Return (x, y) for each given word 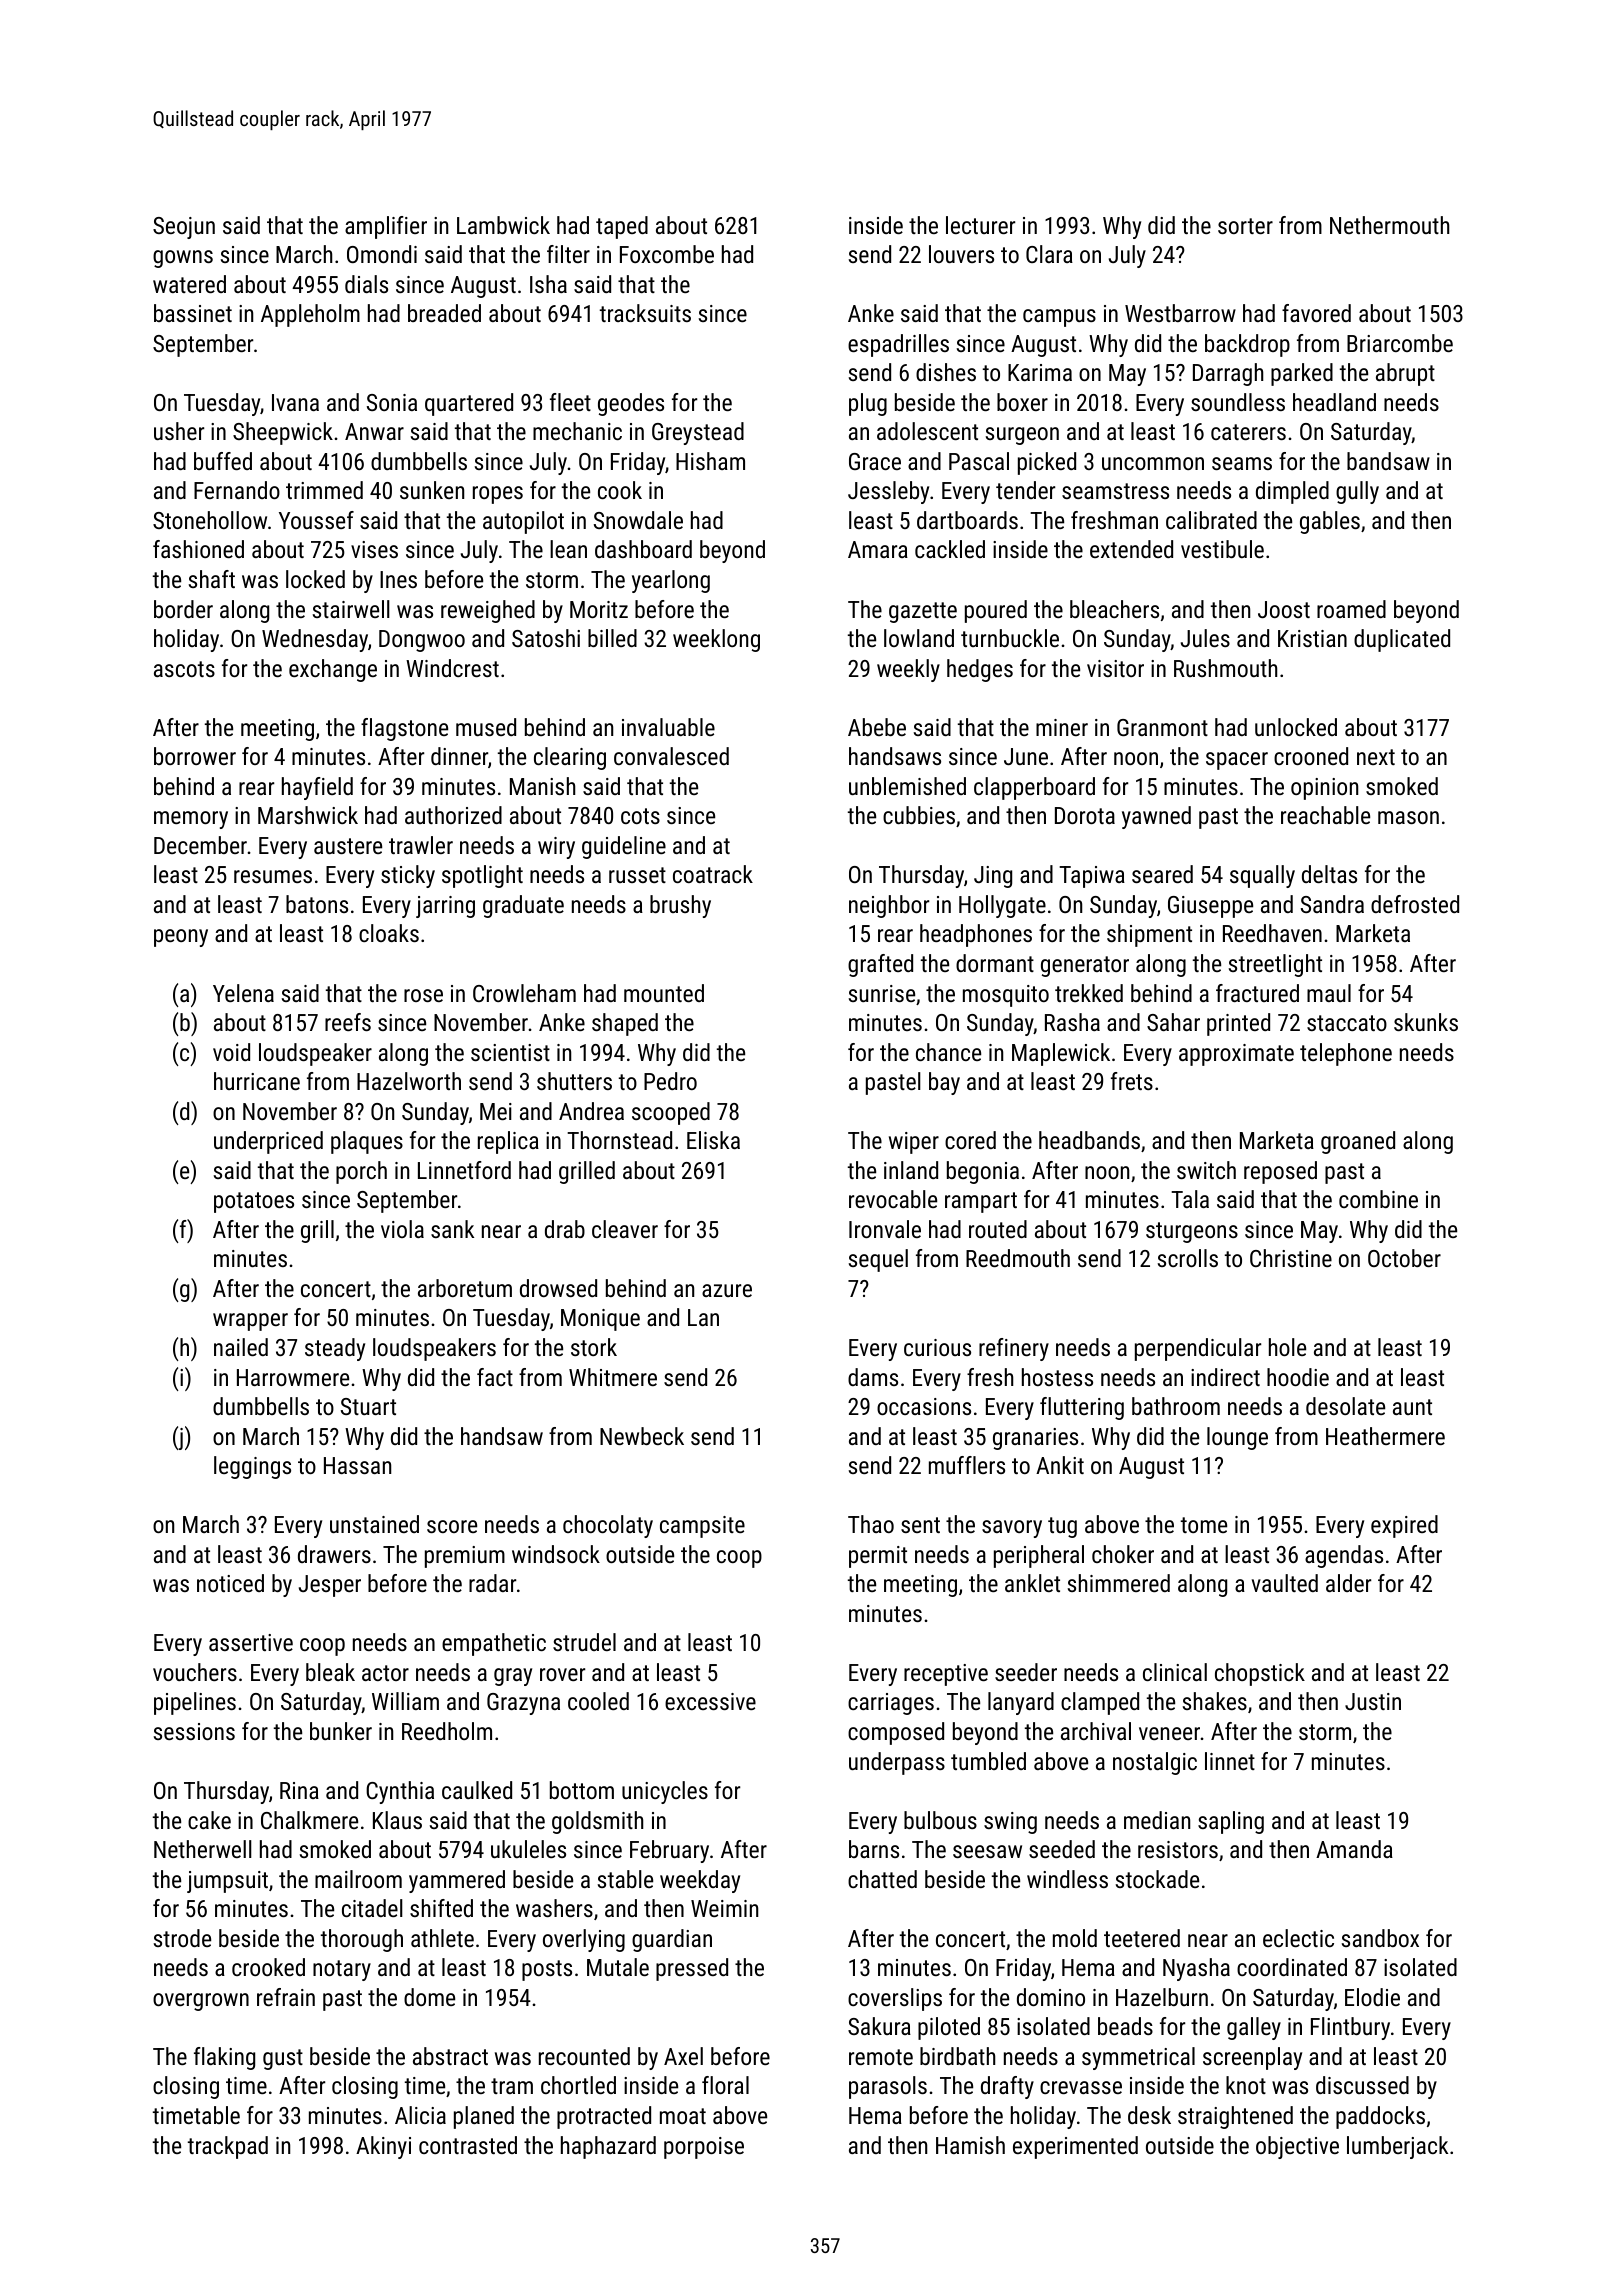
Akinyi (383, 2147)
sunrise (882, 993)
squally (1262, 876)
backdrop (1247, 345)
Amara (878, 549)
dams (873, 1377)
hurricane (257, 1081)
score (452, 1526)
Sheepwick (283, 433)
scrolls (1188, 1258)
